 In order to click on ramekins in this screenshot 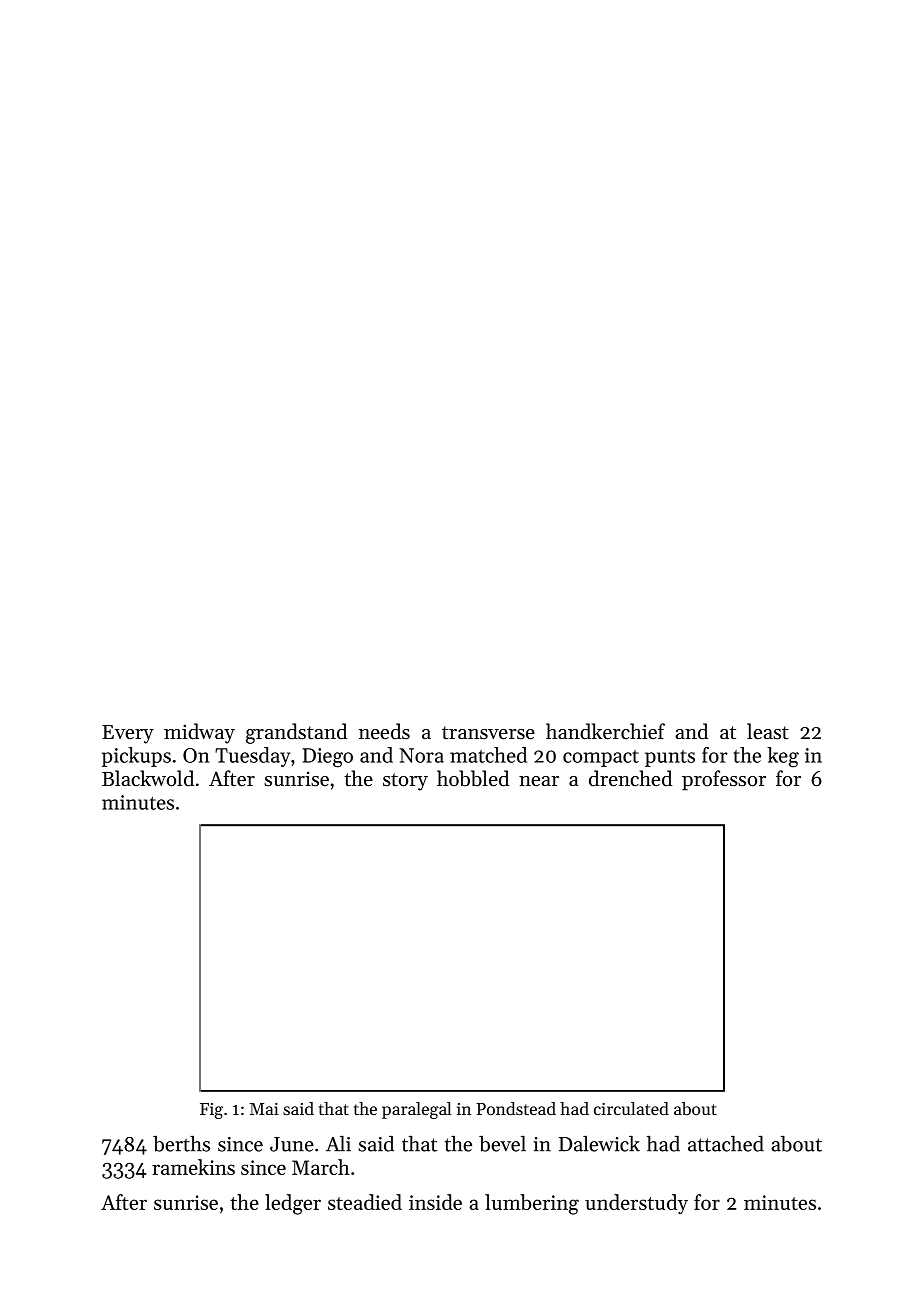, I will do `click(193, 1167)`.
